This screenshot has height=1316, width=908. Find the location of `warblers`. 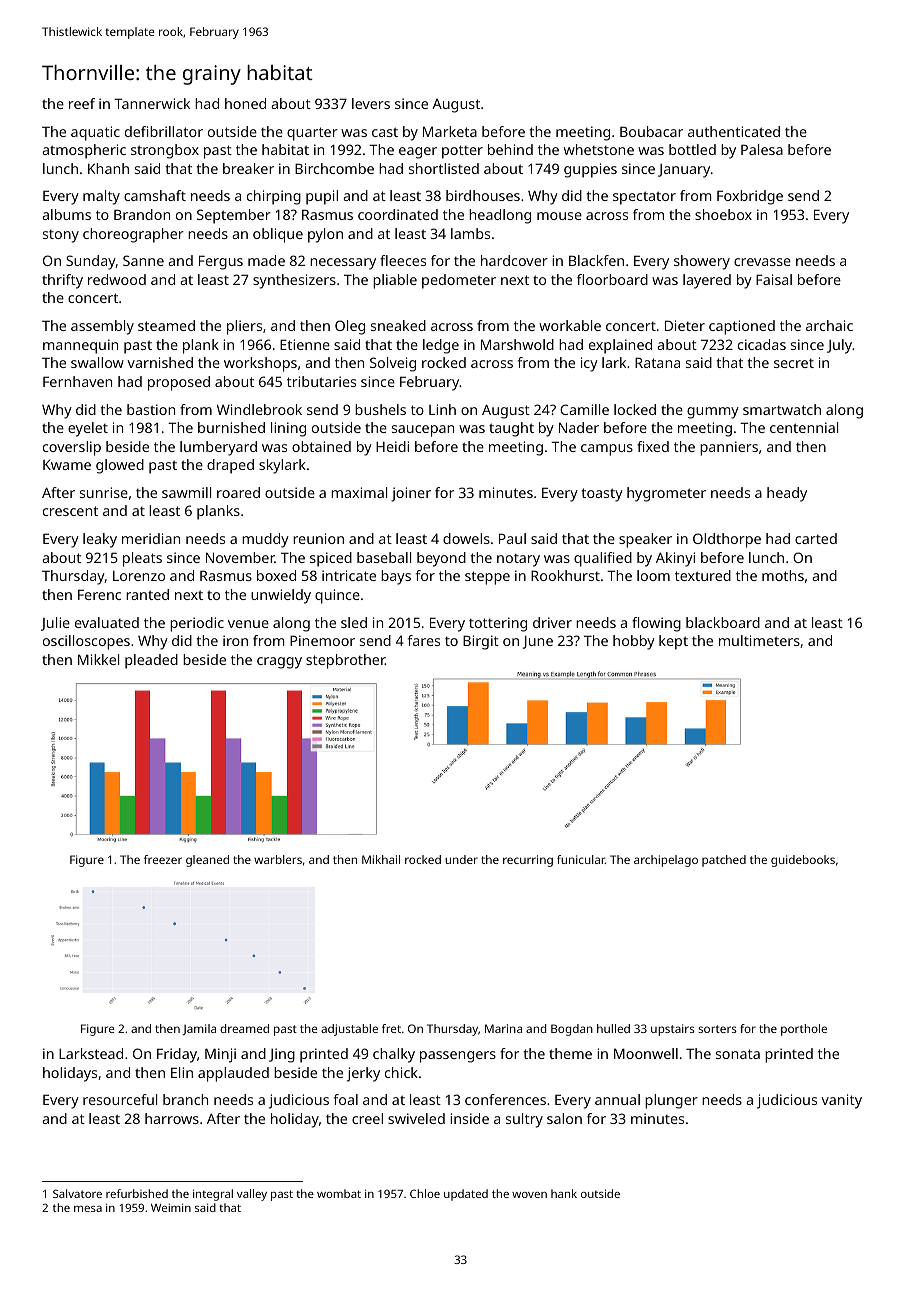

warblers is located at coordinates (278, 859).
